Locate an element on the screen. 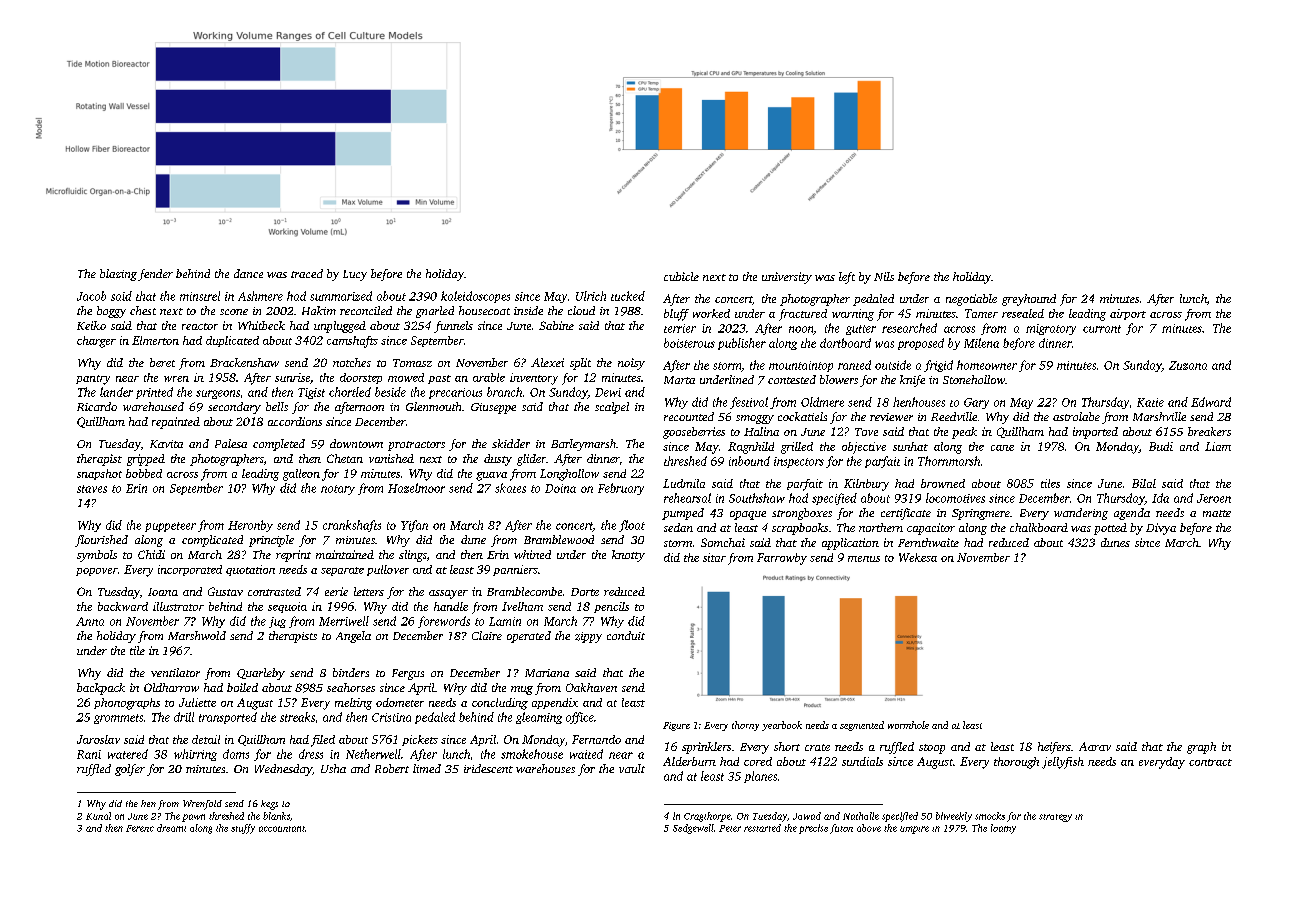  Merriwell is located at coordinates (344, 621).
